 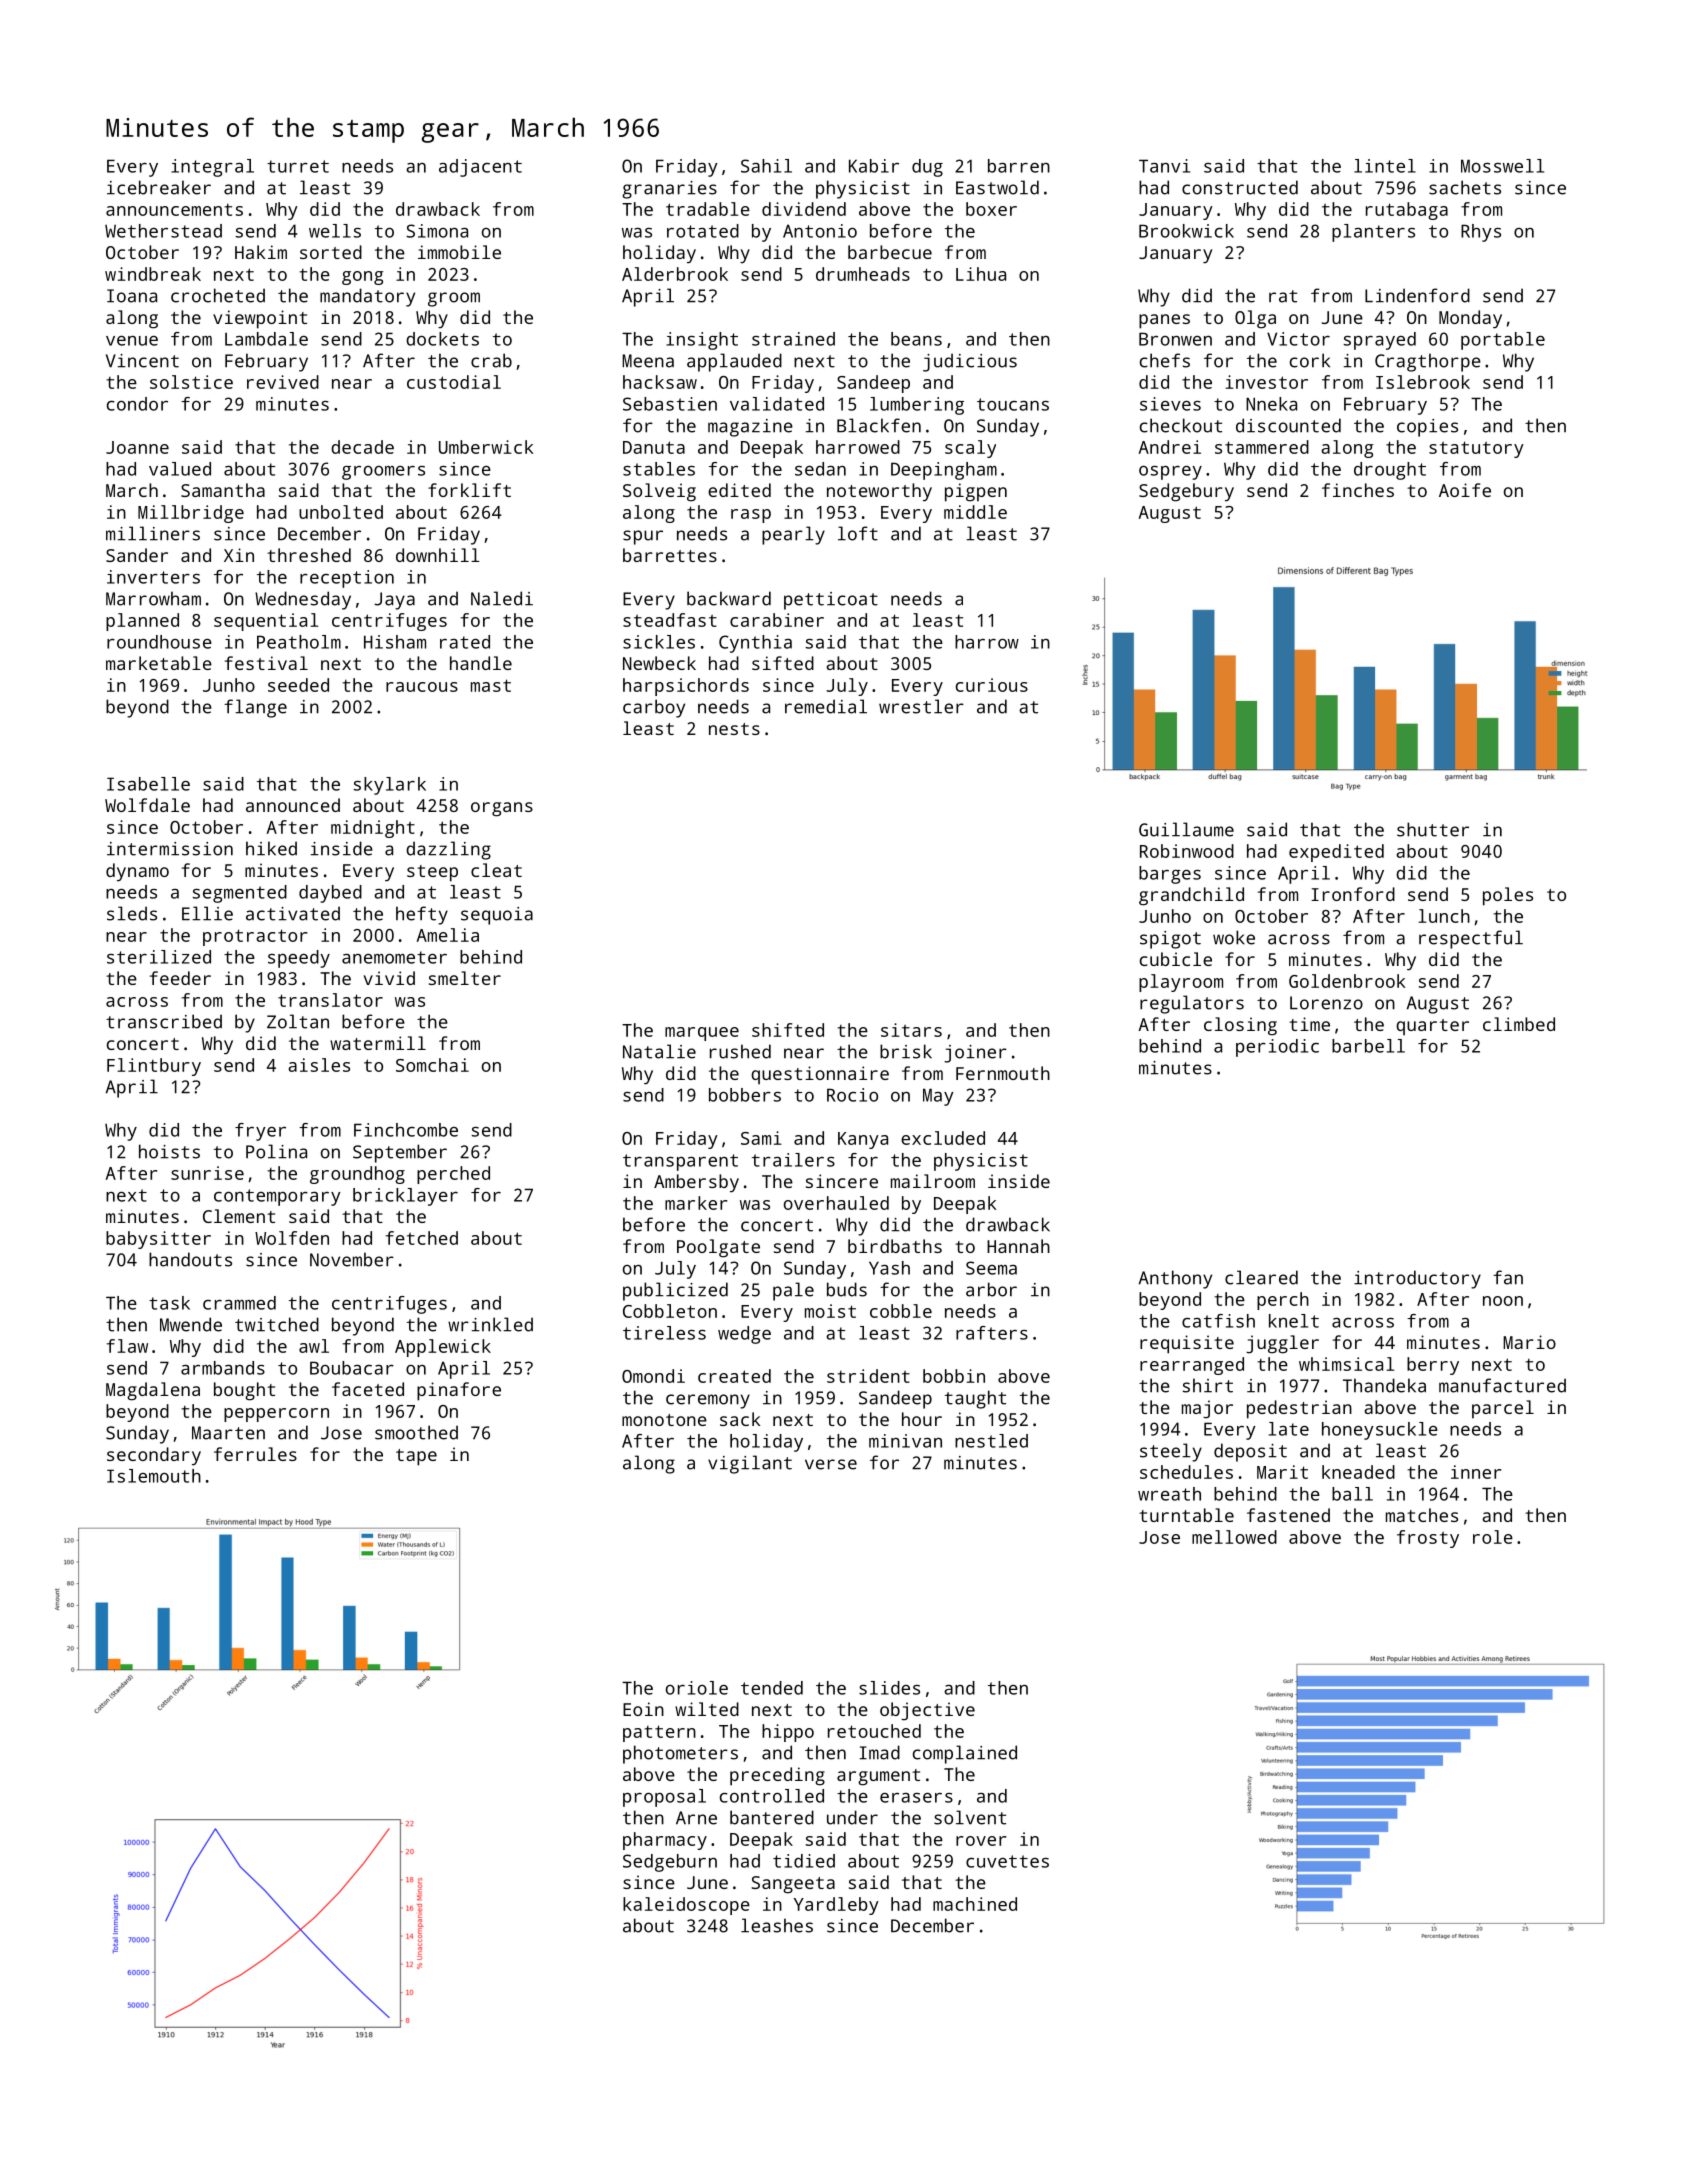 What do you see at coordinates (675, 274) in the page?
I see `Alderbrook` at bounding box center [675, 274].
